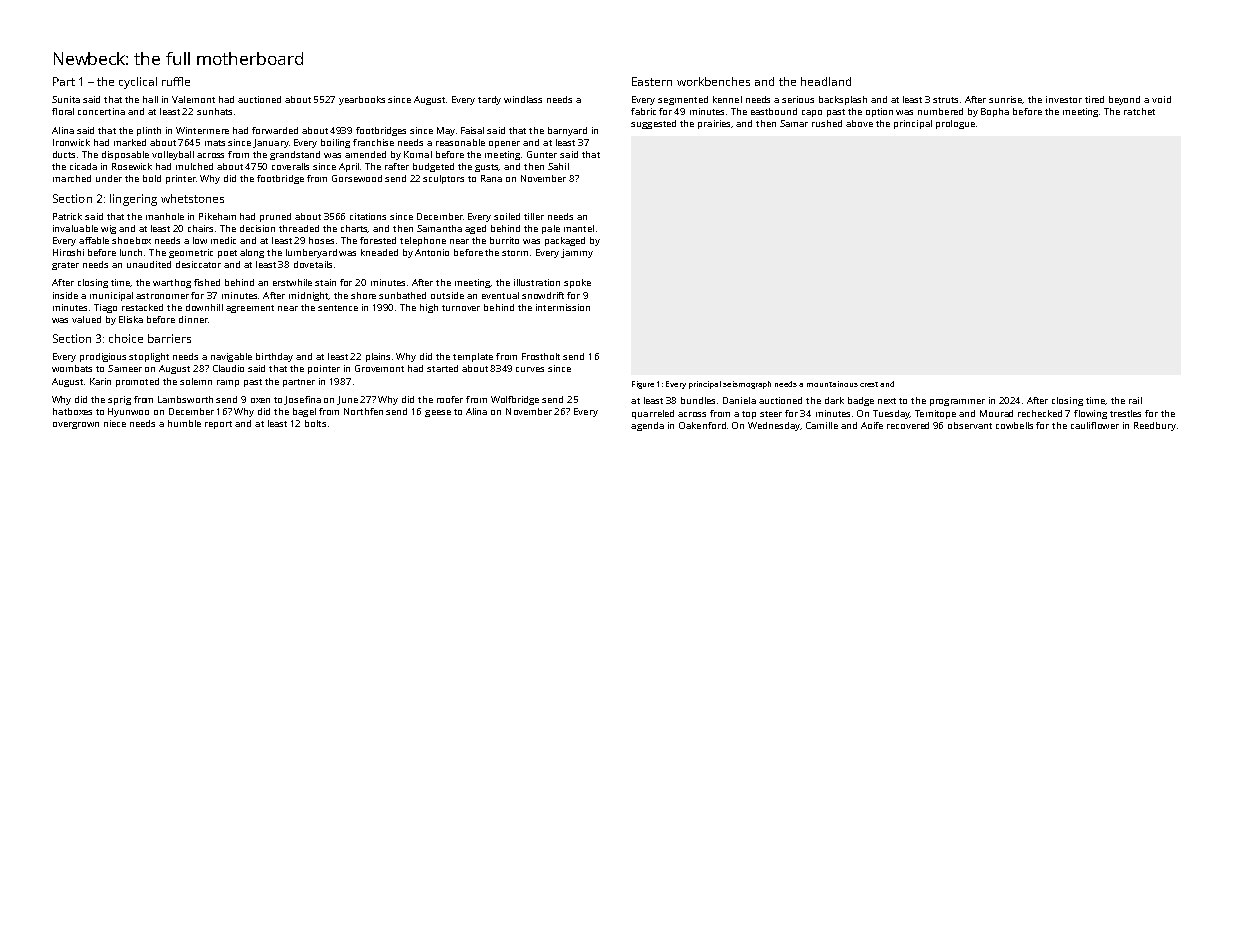 The image size is (1233, 952). What do you see at coordinates (304, 412) in the page?
I see `bagel` at bounding box center [304, 412].
